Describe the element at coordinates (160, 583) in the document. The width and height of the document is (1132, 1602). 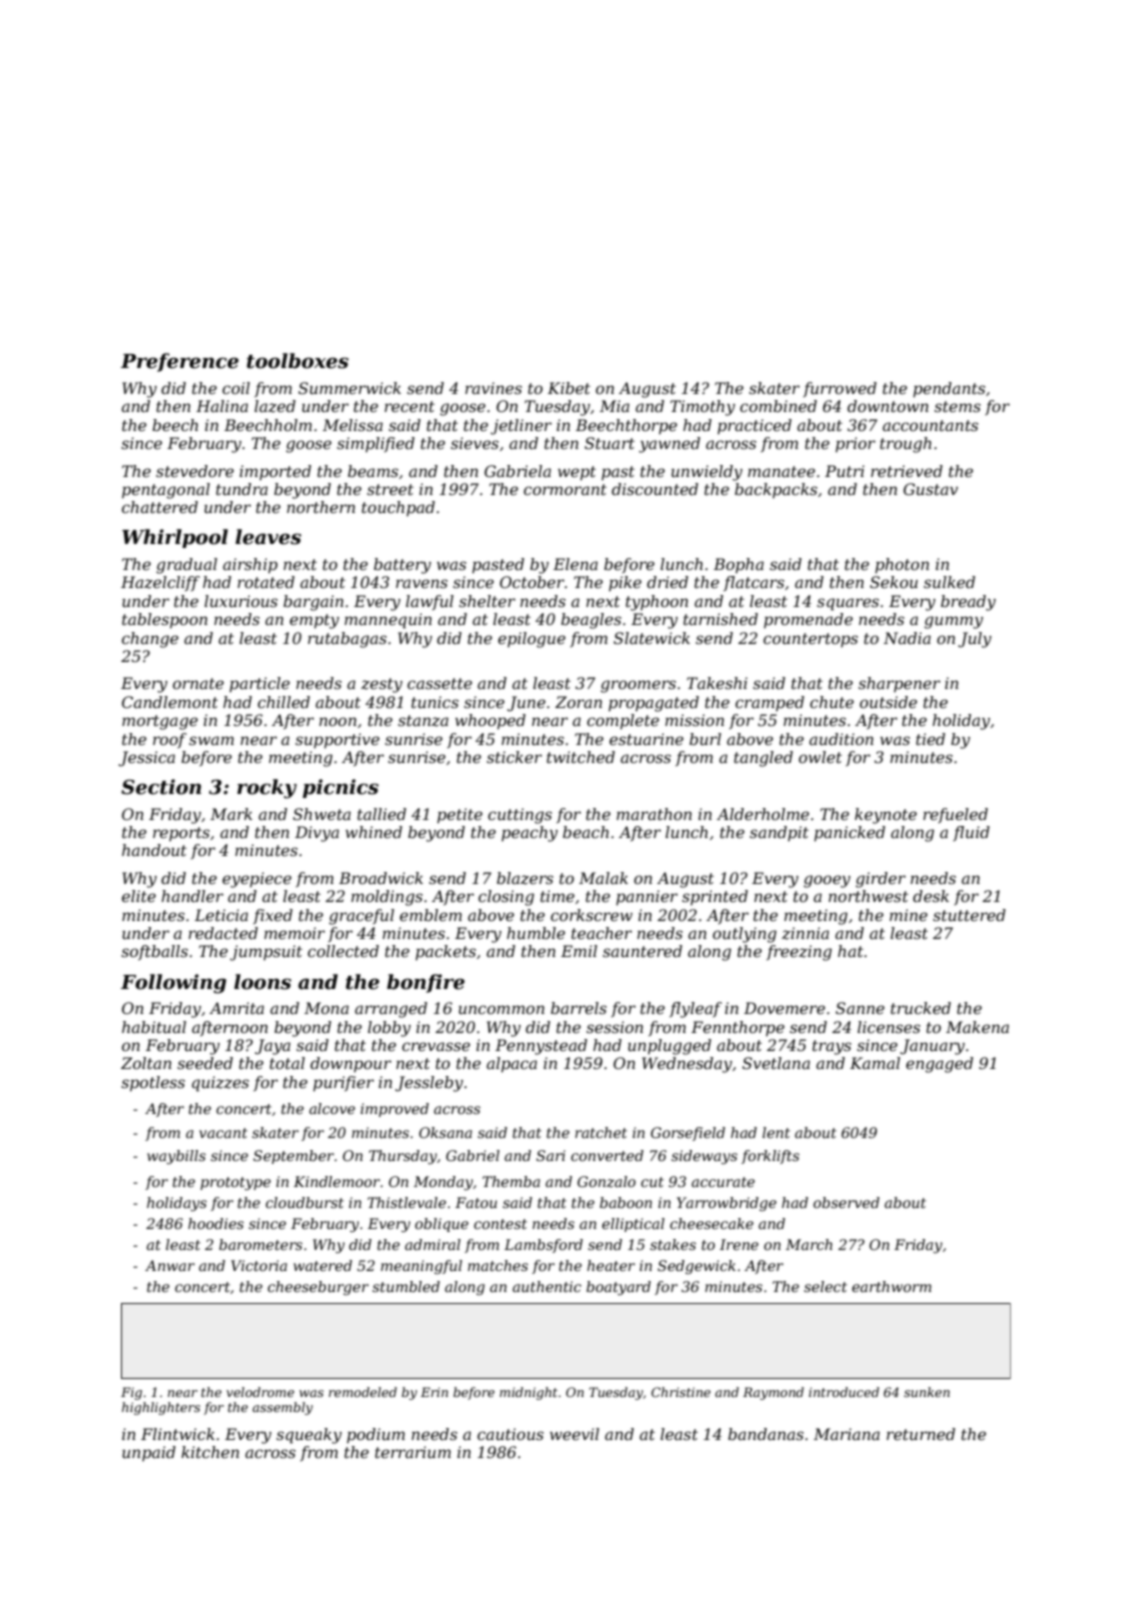
I see `Hazelcliff` at that location.
